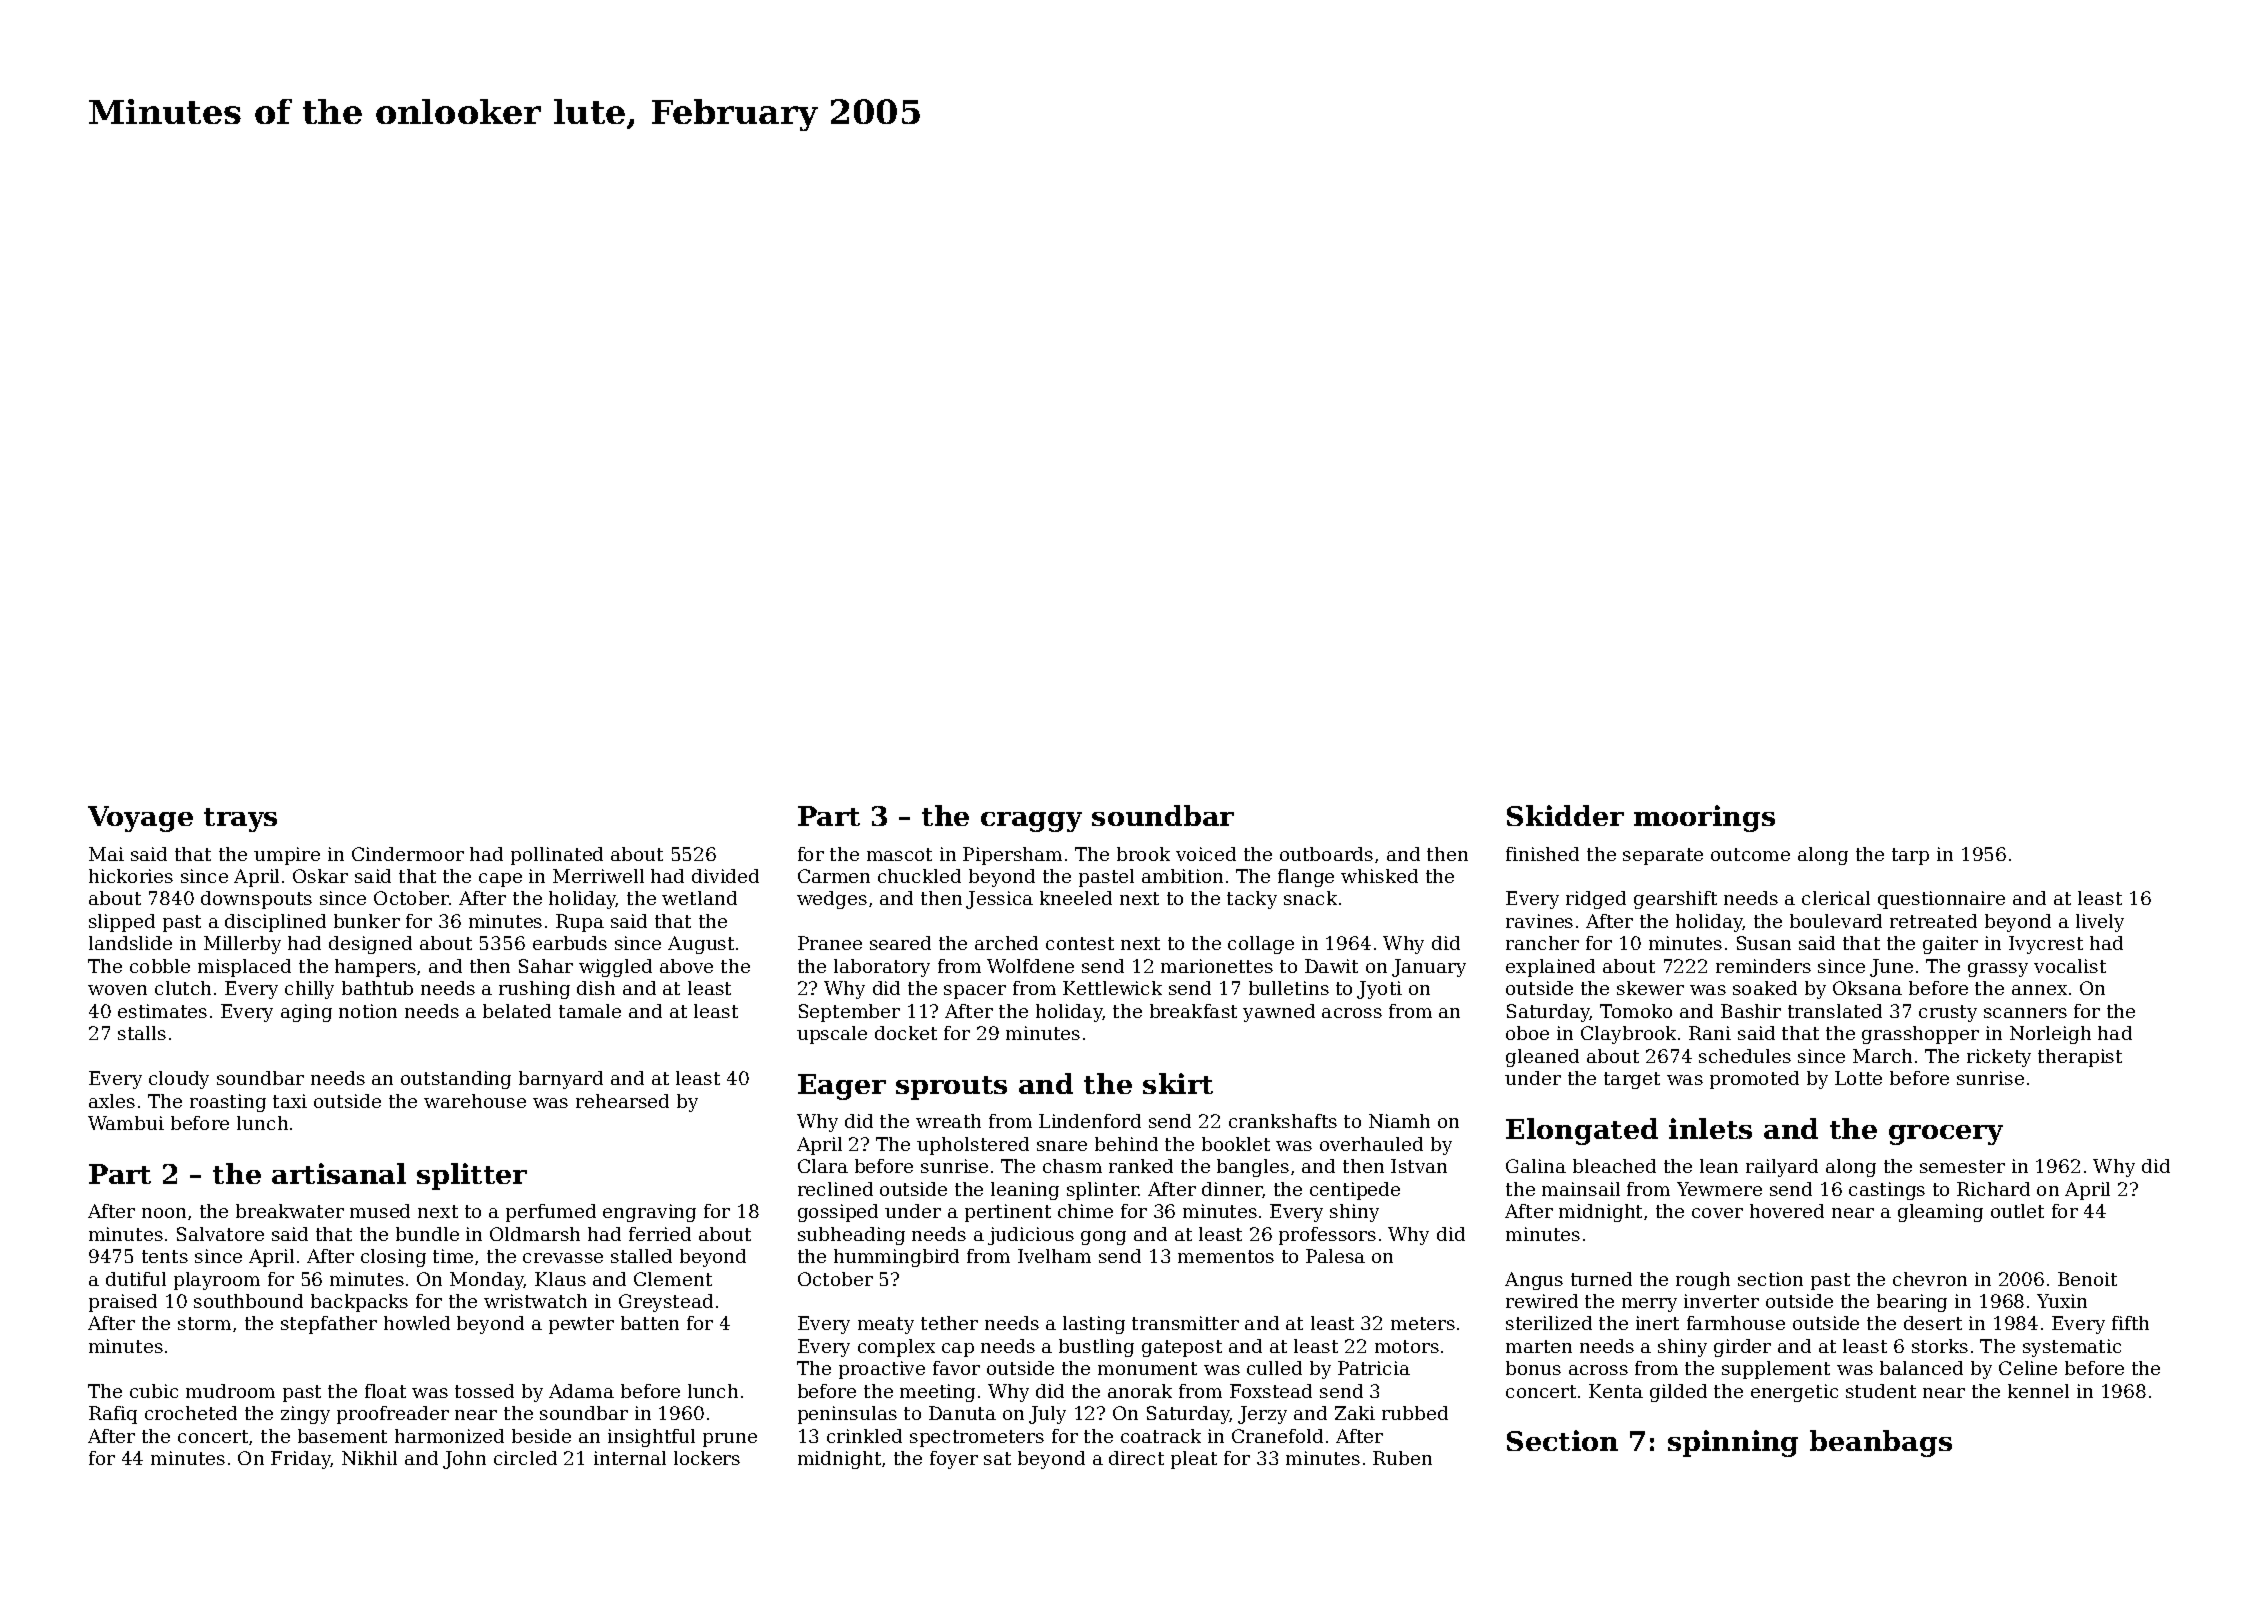  I want to click on moorings, so click(1704, 818).
